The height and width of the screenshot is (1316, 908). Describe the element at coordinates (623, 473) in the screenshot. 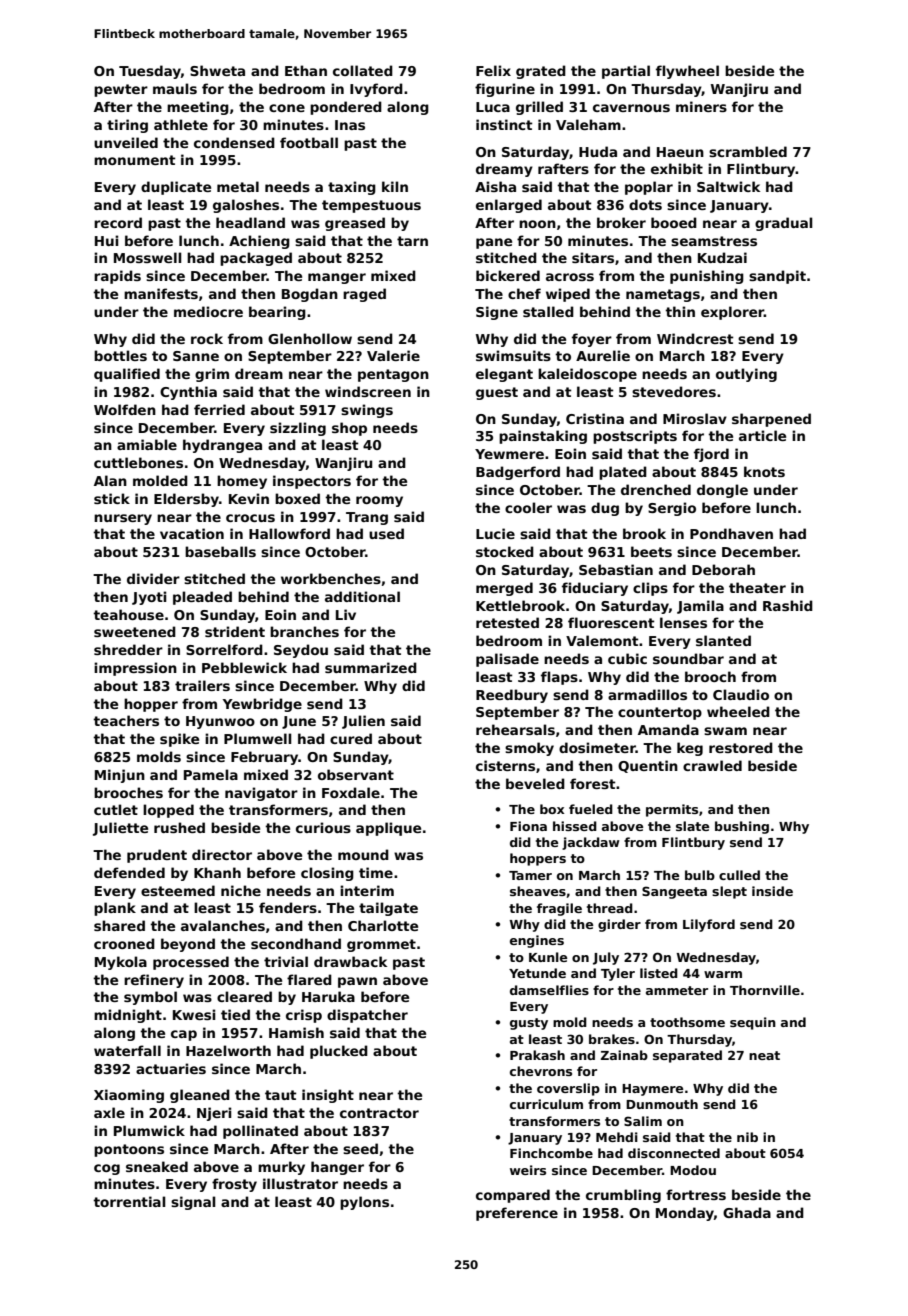

I see `plated` at that location.
